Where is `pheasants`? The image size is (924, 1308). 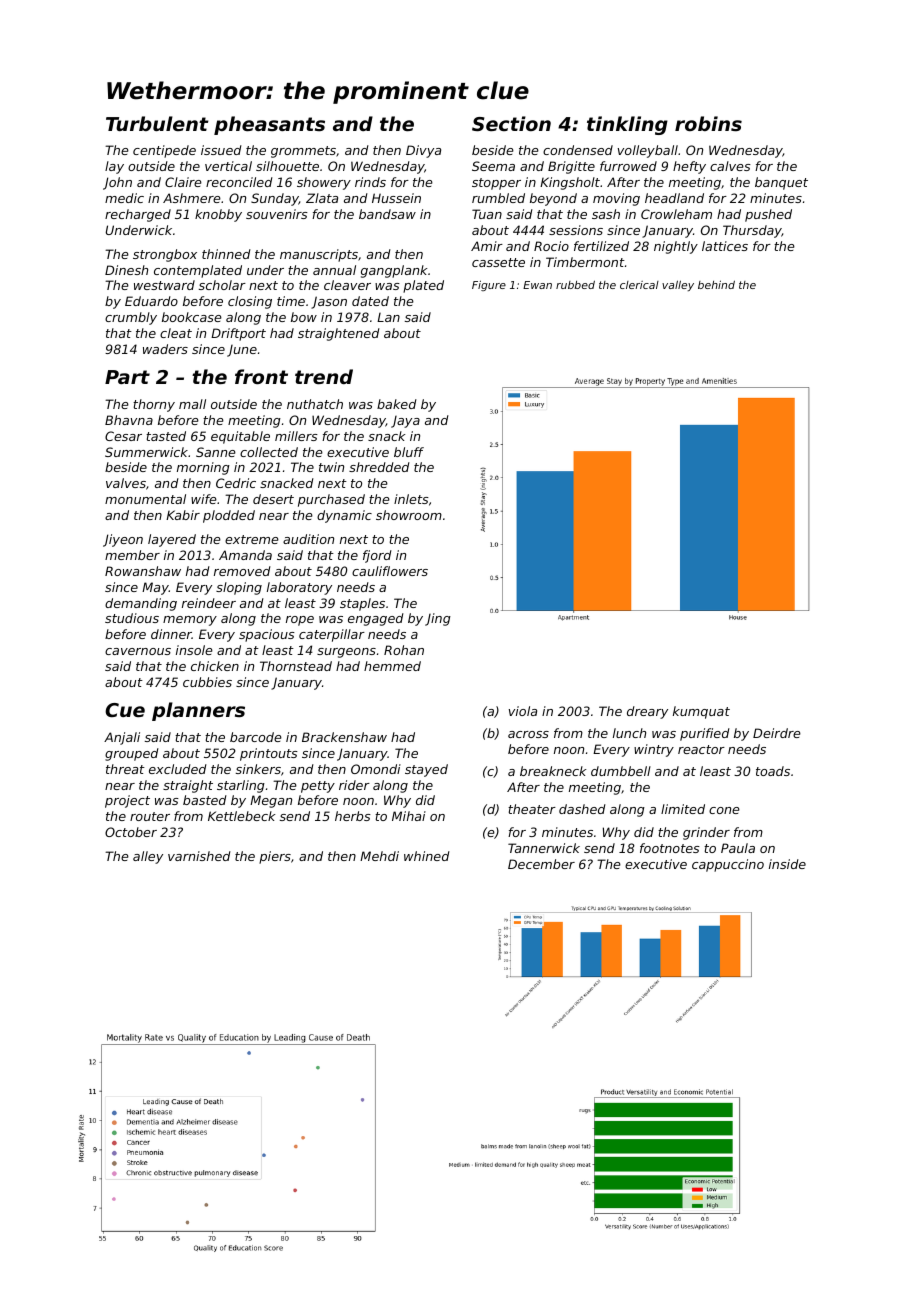
pheasants is located at coordinates (269, 125).
